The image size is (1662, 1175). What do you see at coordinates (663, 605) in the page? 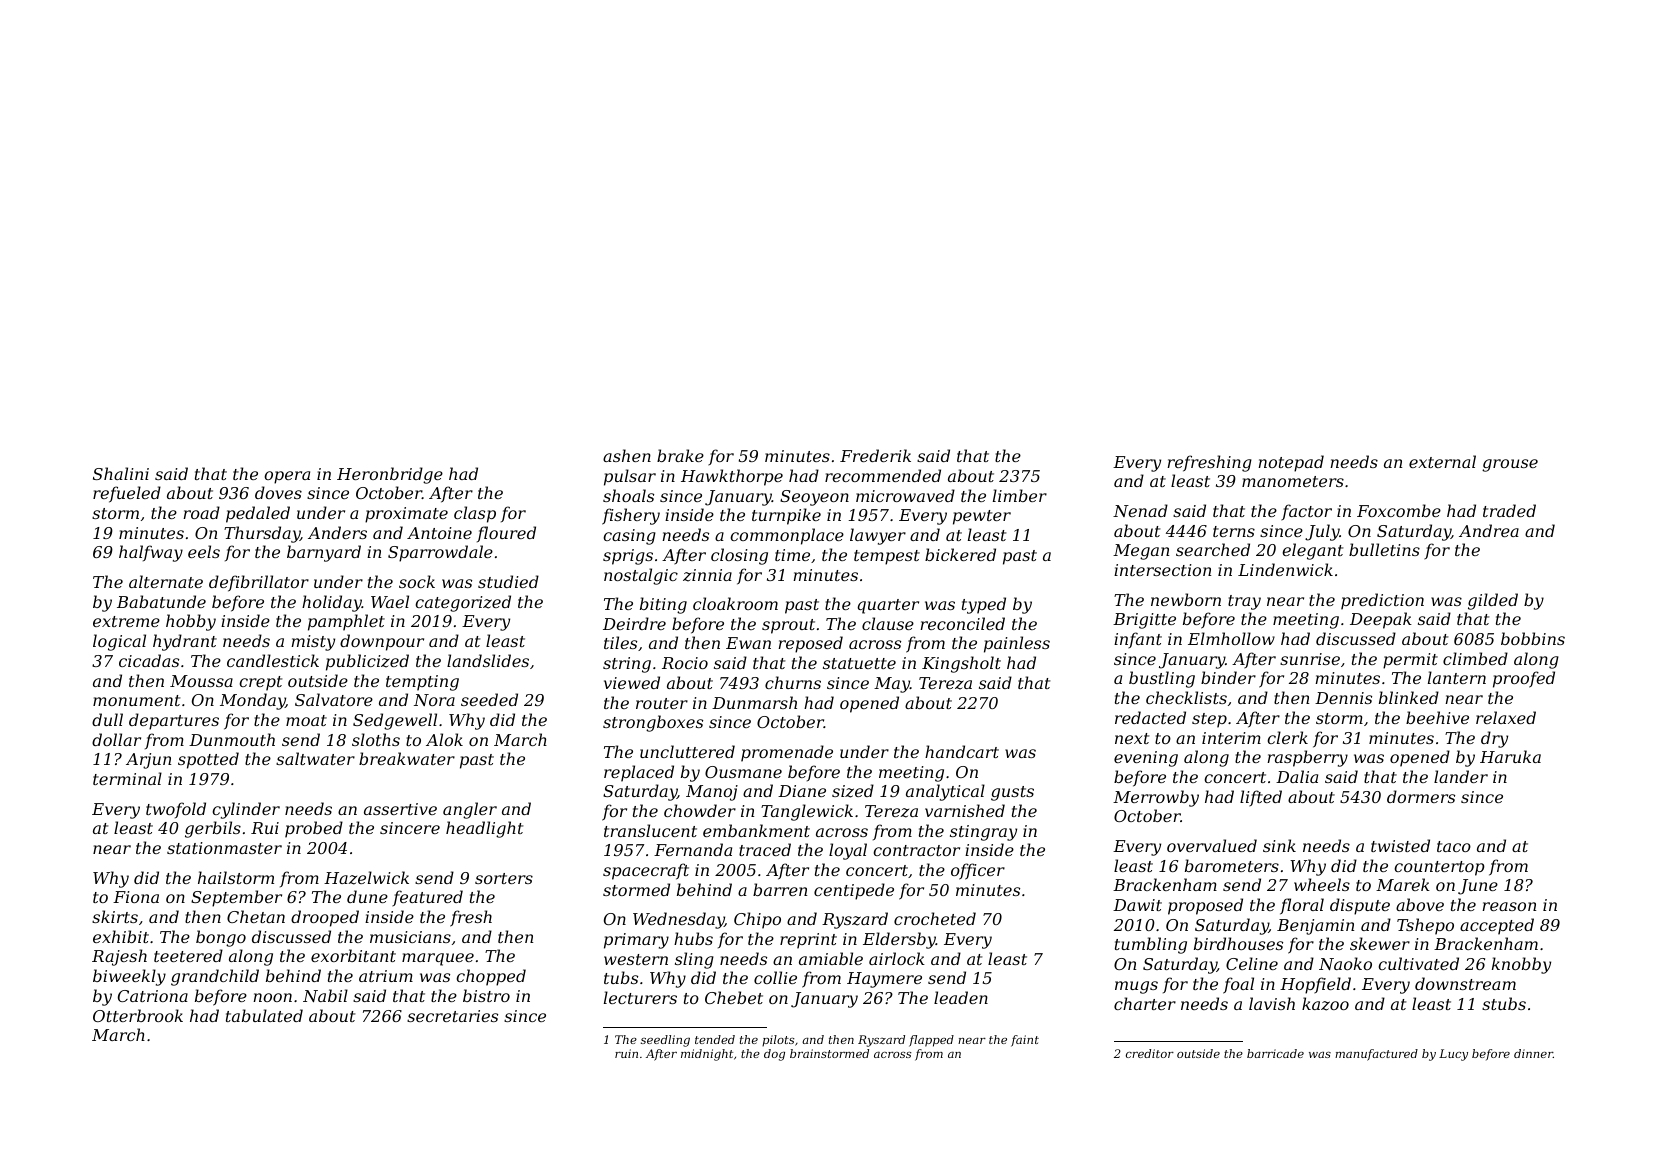
I see `biting` at bounding box center [663, 605].
